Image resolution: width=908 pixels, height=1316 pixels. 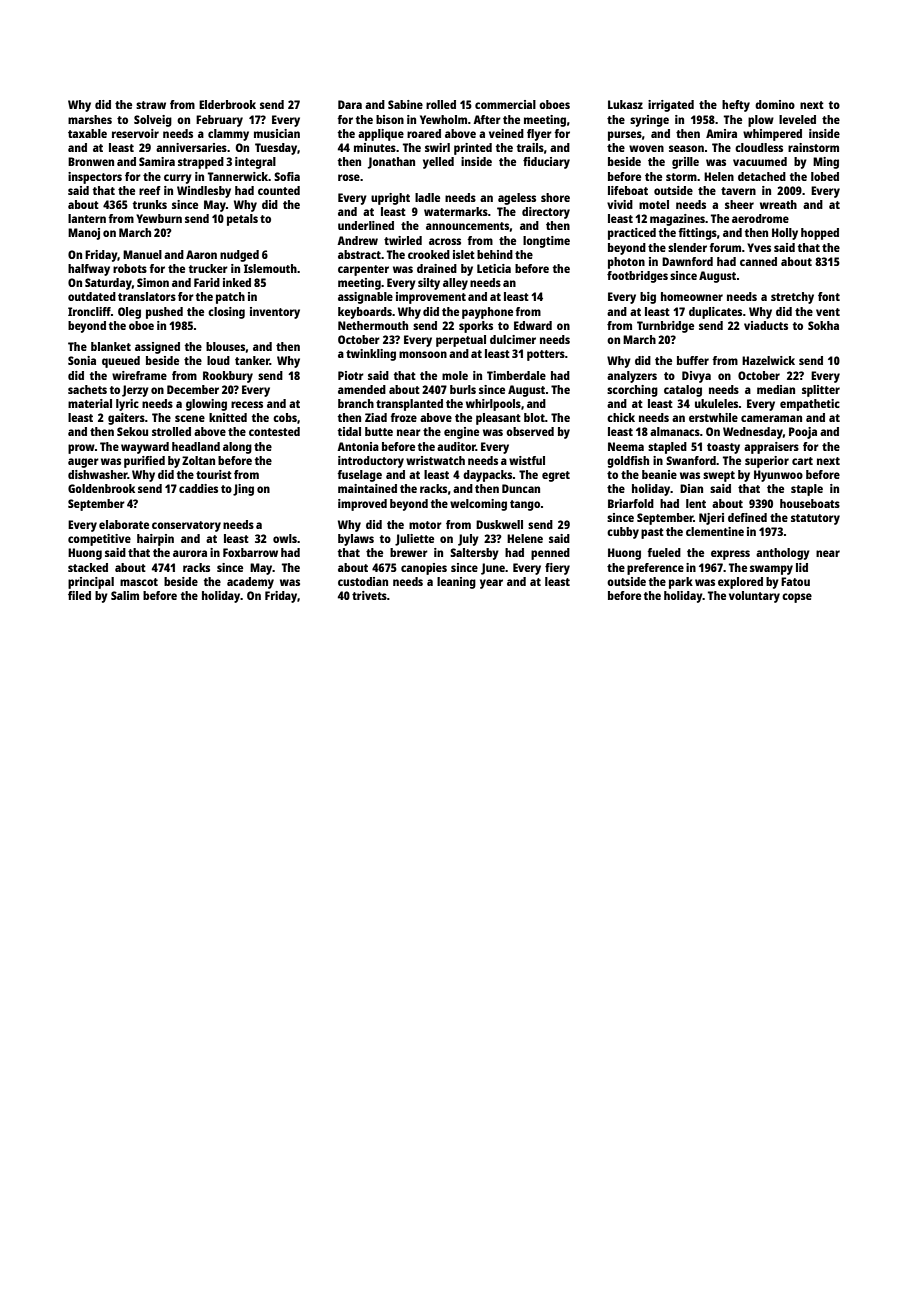 What do you see at coordinates (365, 313) in the screenshot?
I see `keyboards` at bounding box center [365, 313].
